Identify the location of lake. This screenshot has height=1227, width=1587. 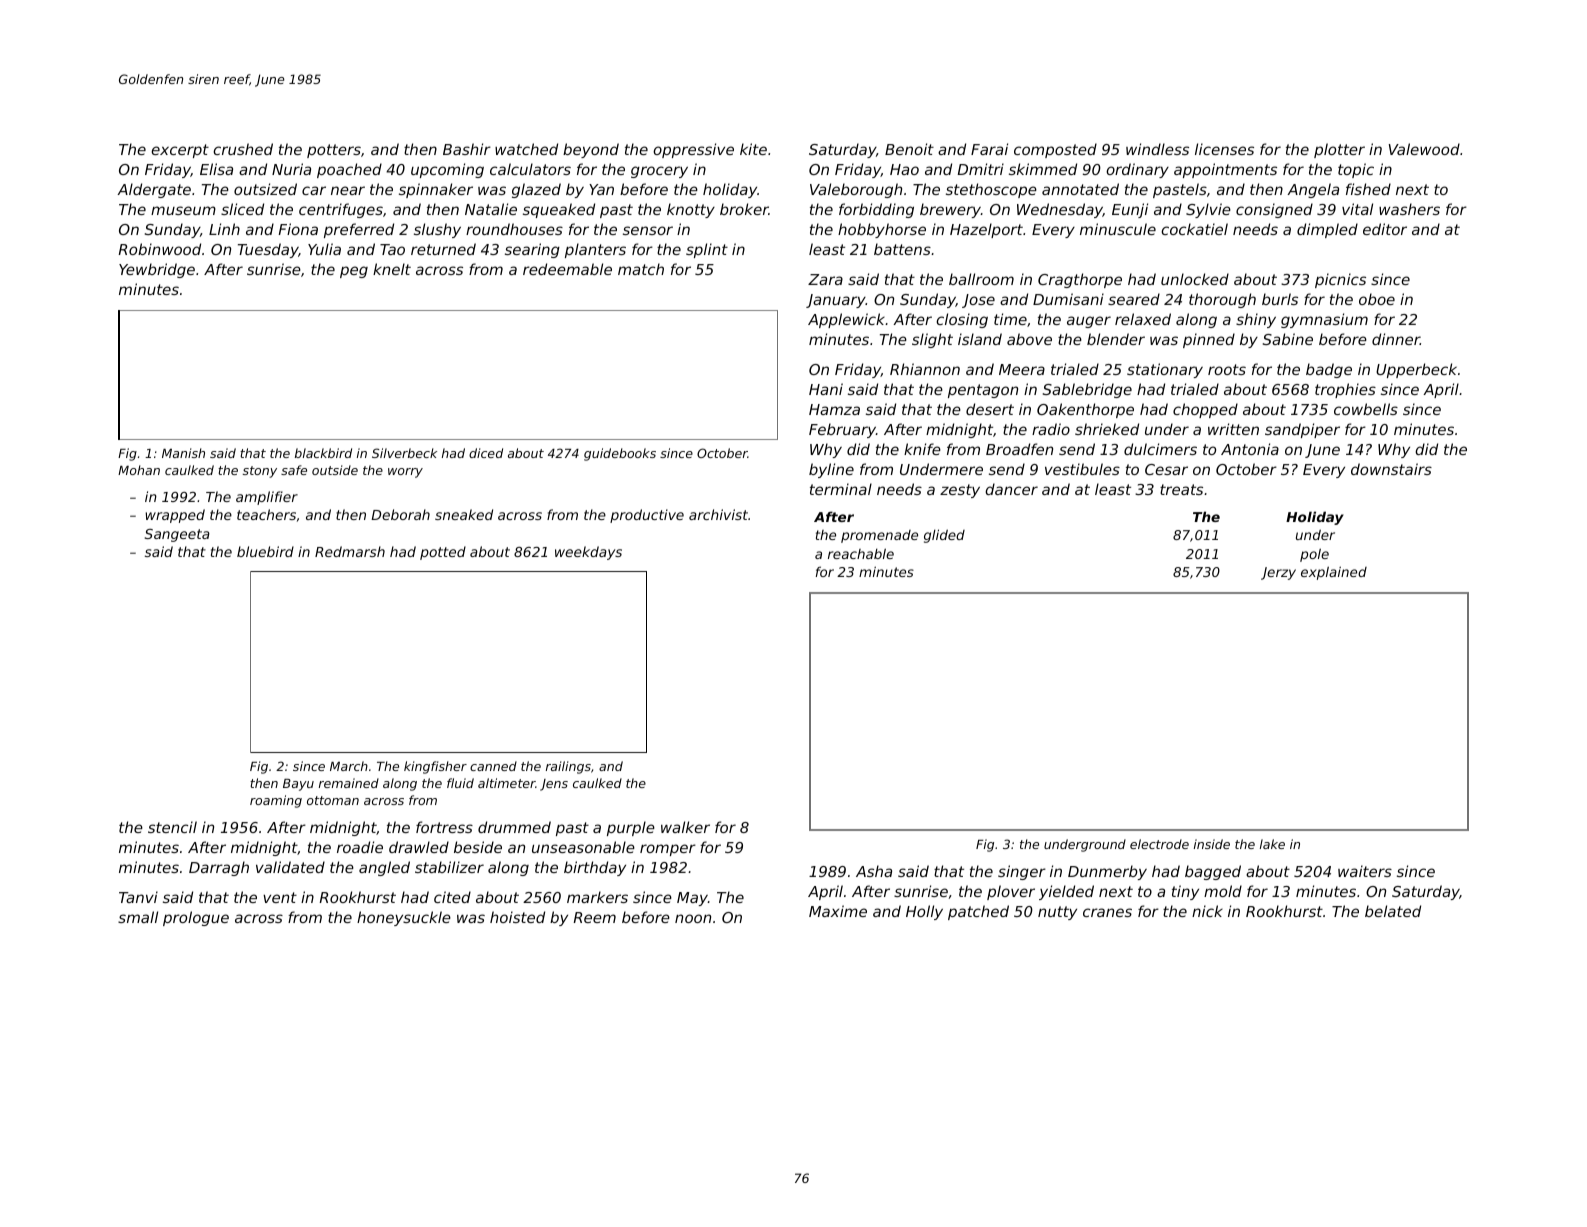
(1272, 844).
